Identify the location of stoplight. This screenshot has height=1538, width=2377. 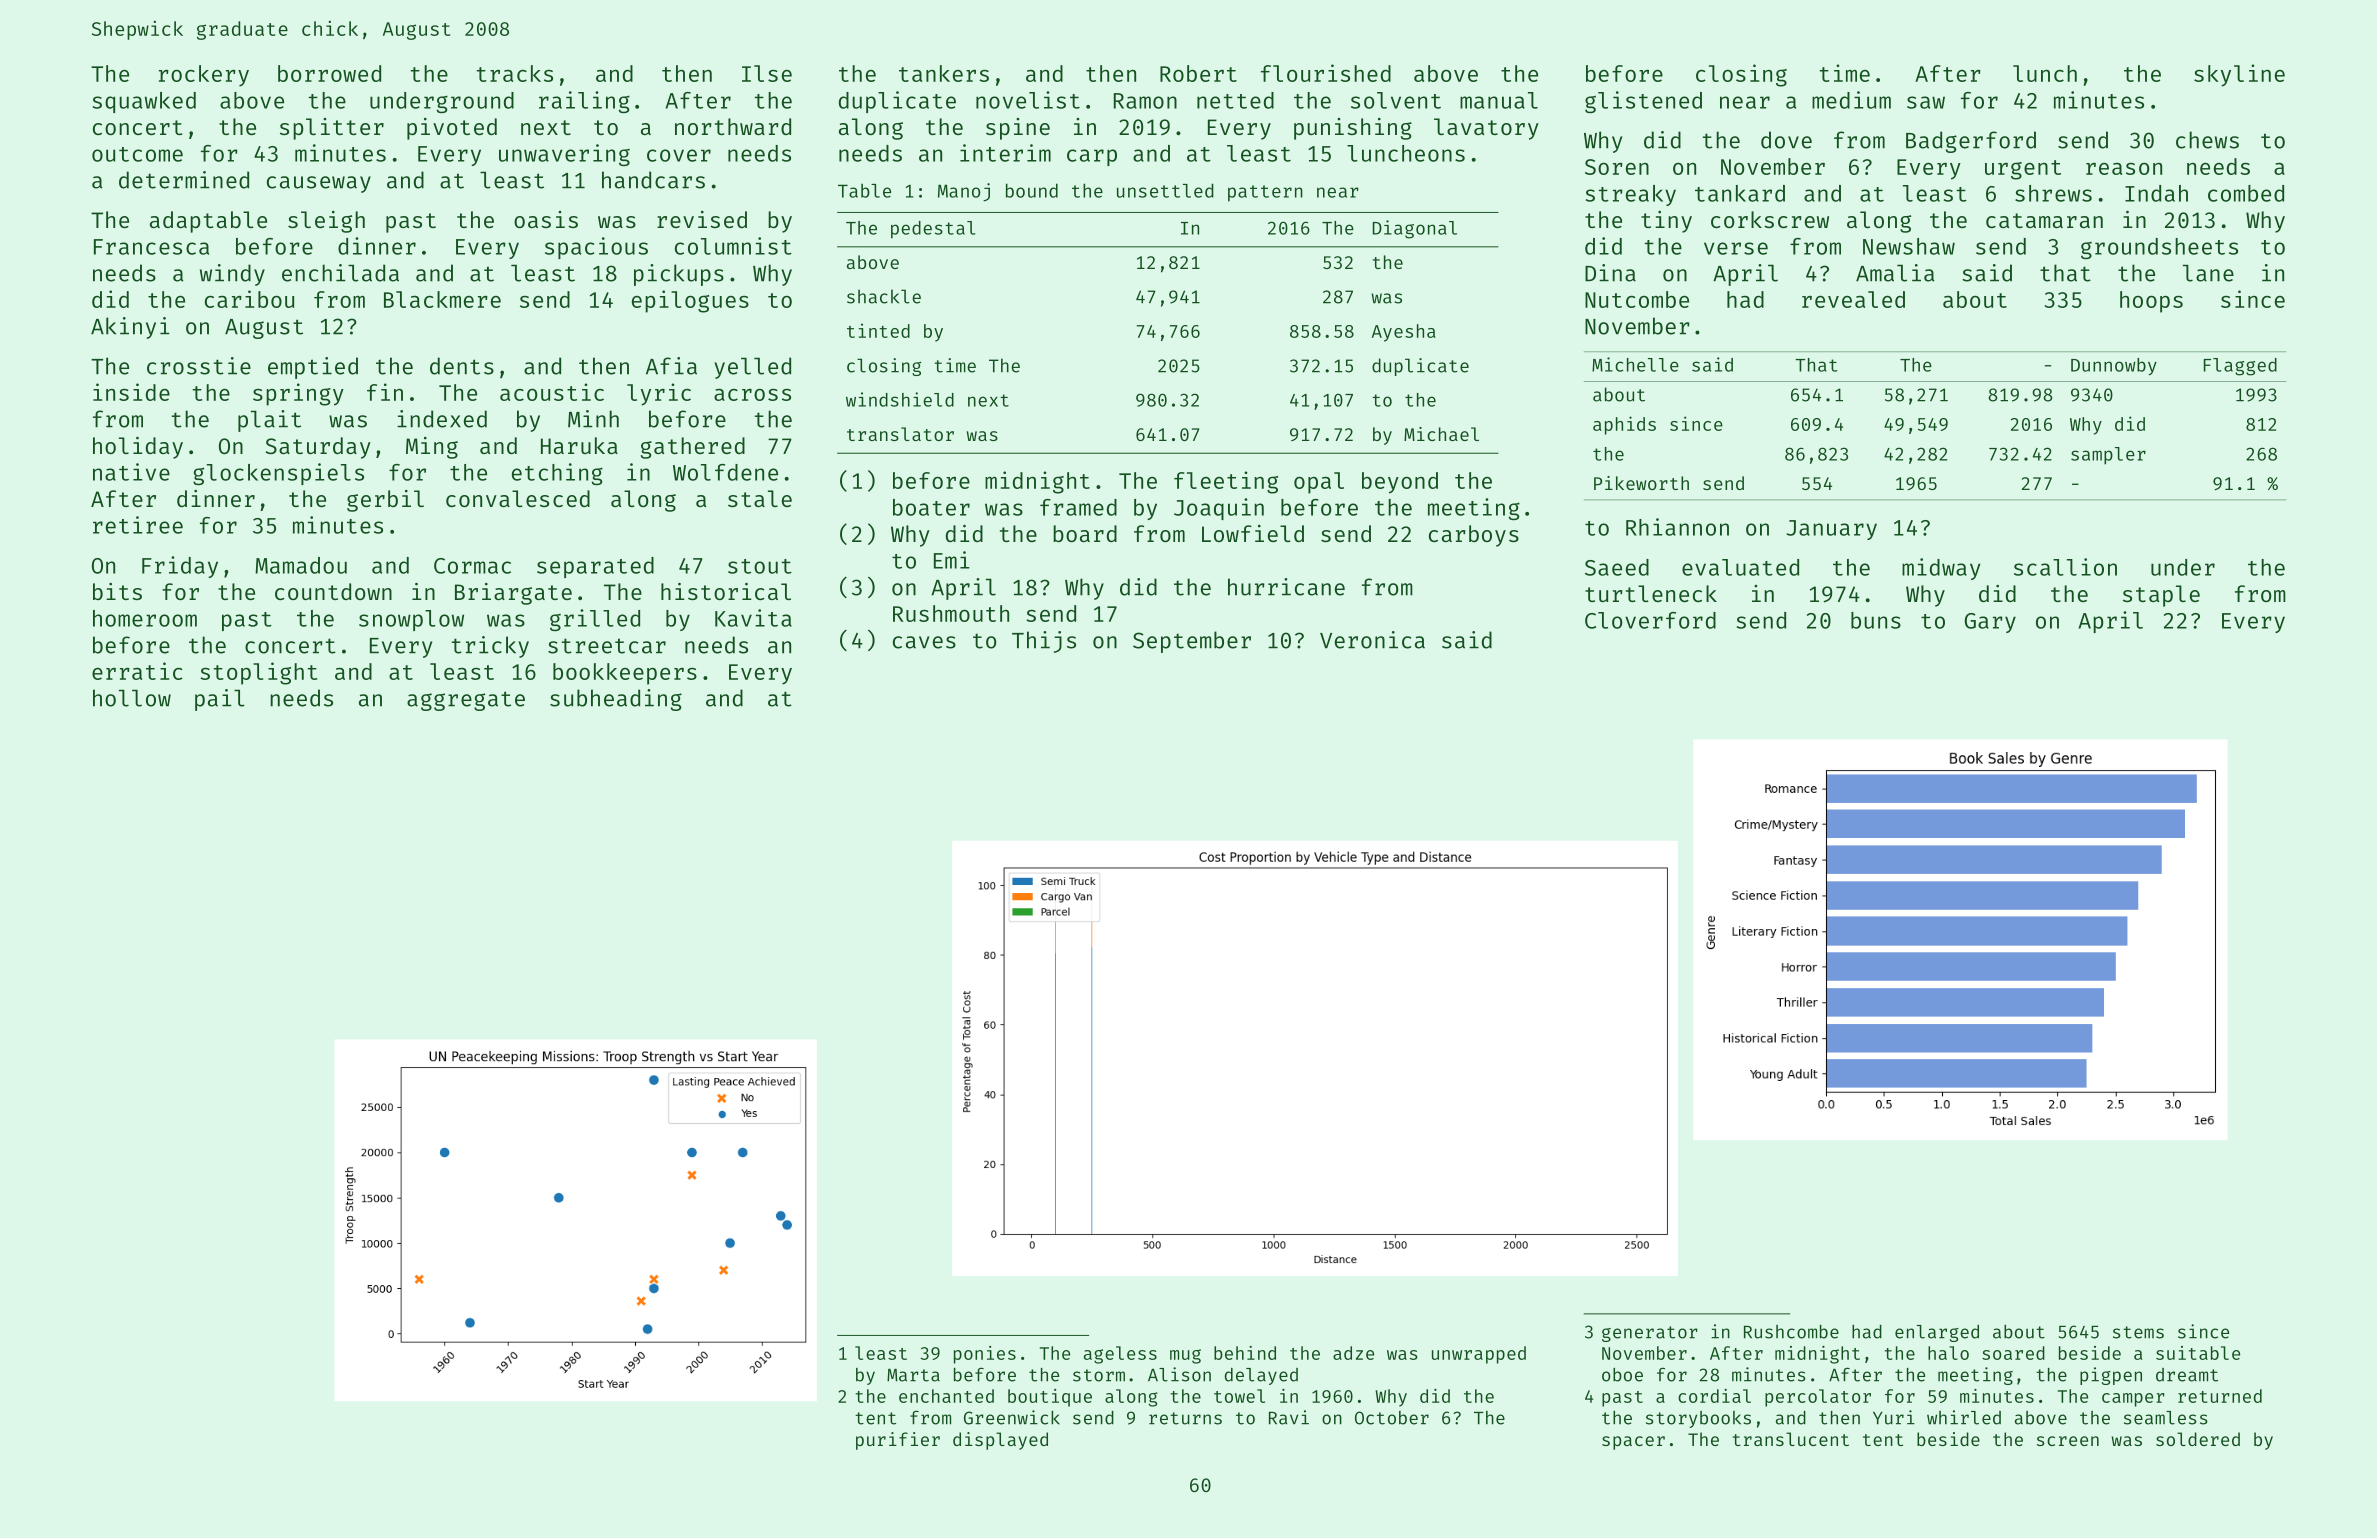
(258, 673).
